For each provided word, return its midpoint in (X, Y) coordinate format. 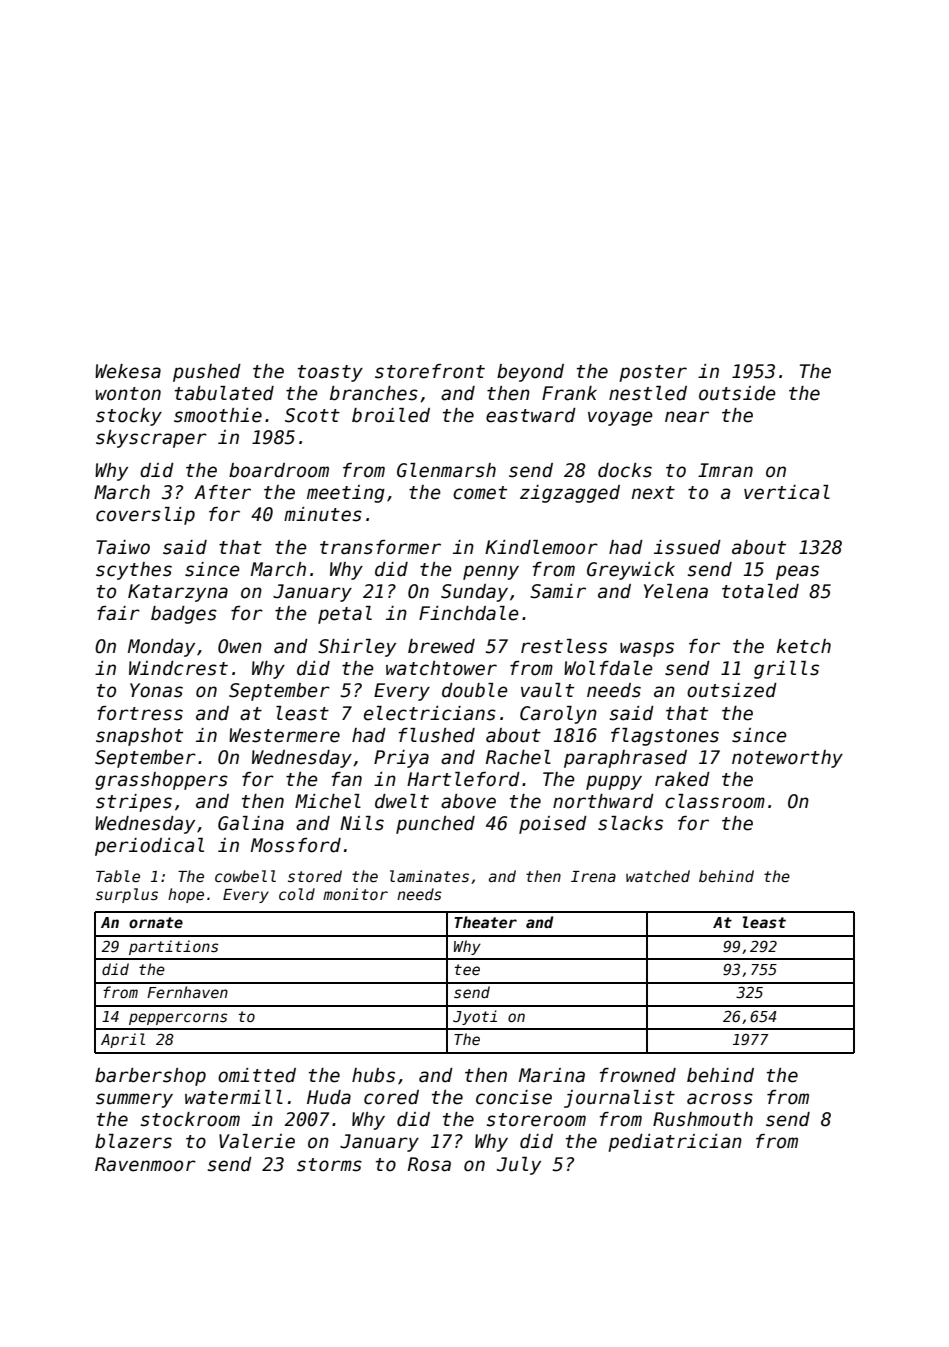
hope (186, 895)
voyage (620, 418)
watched (658, 876)
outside (737, 393)
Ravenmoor (145, 1164)
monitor (355, 894)
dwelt (402, 801)
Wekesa (128, 371)
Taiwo (123, 547)
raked (682, 779)
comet (480, 493)
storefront (430, 371)
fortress (140, 713)
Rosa (429, 1164)
